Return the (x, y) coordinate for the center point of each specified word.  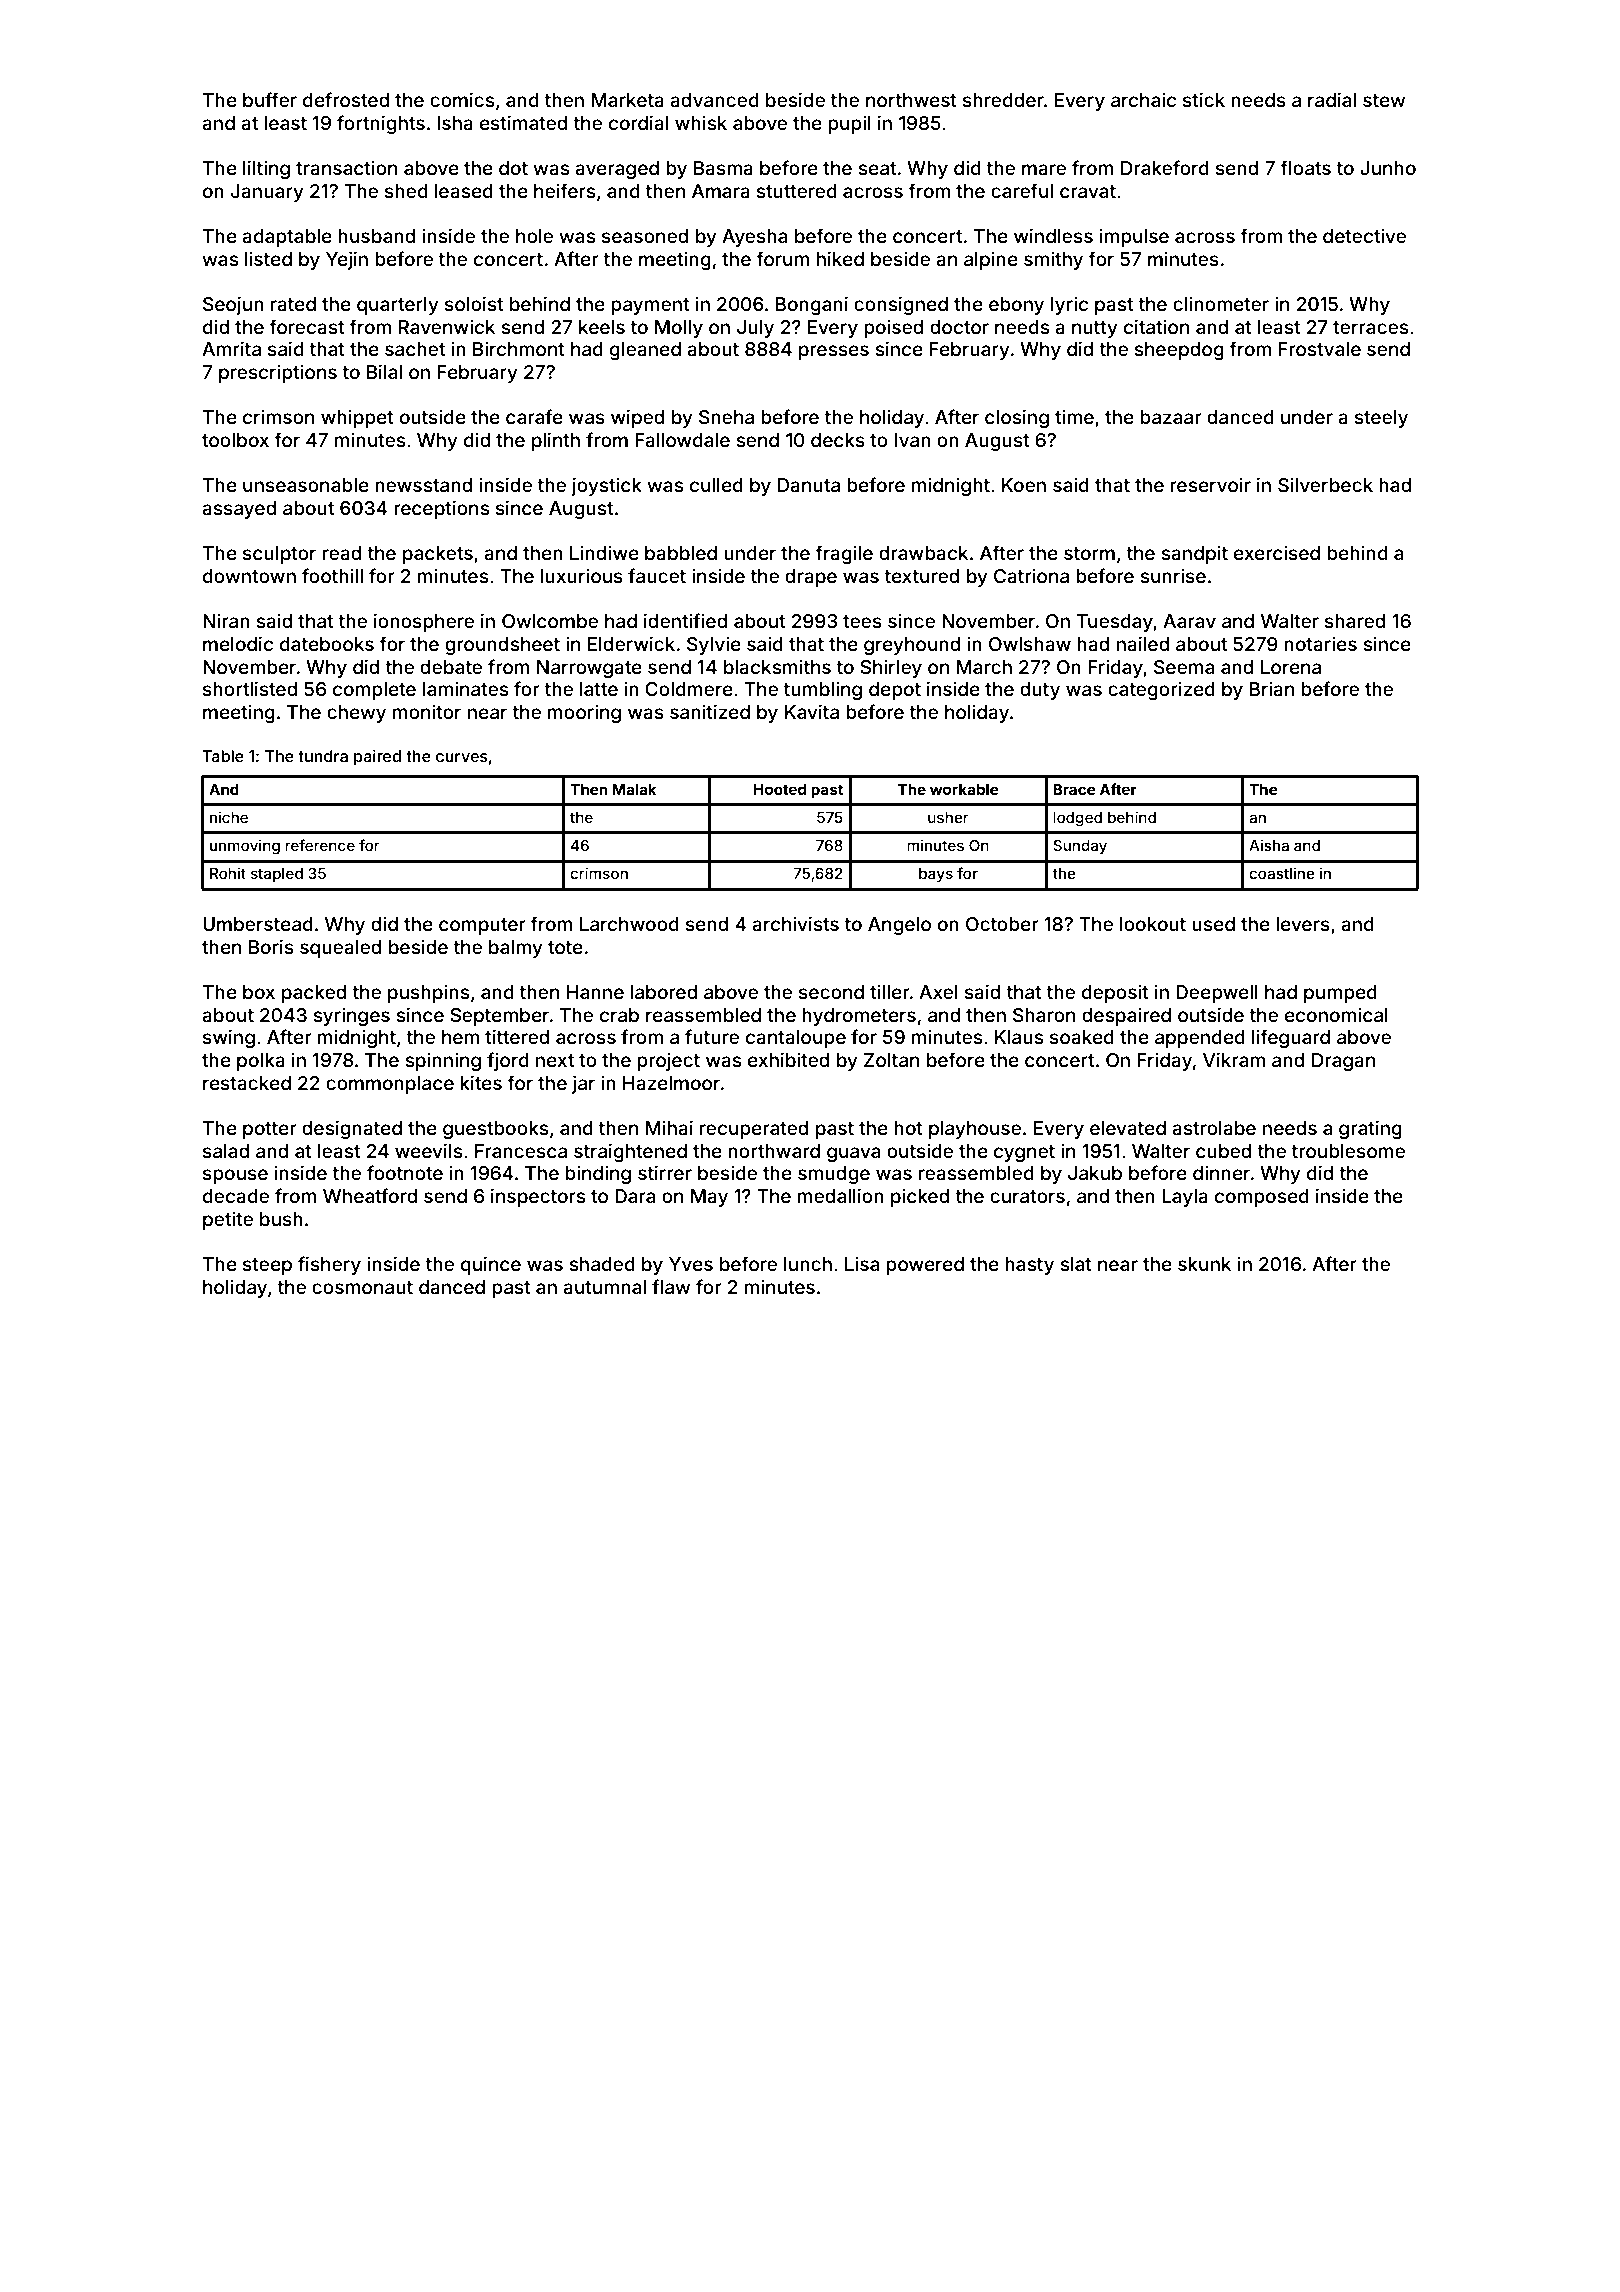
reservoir (1210, 484)
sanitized (710, 711)
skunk (1204, 1264)
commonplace (390, 1085)
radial (1332, 99)
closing (1017, 418)
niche (229, 817)
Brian (1272, 688)
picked (920, 1197)
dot (513, 168)
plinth (556, 441)
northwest (911, 100)
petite (228, 1220)
